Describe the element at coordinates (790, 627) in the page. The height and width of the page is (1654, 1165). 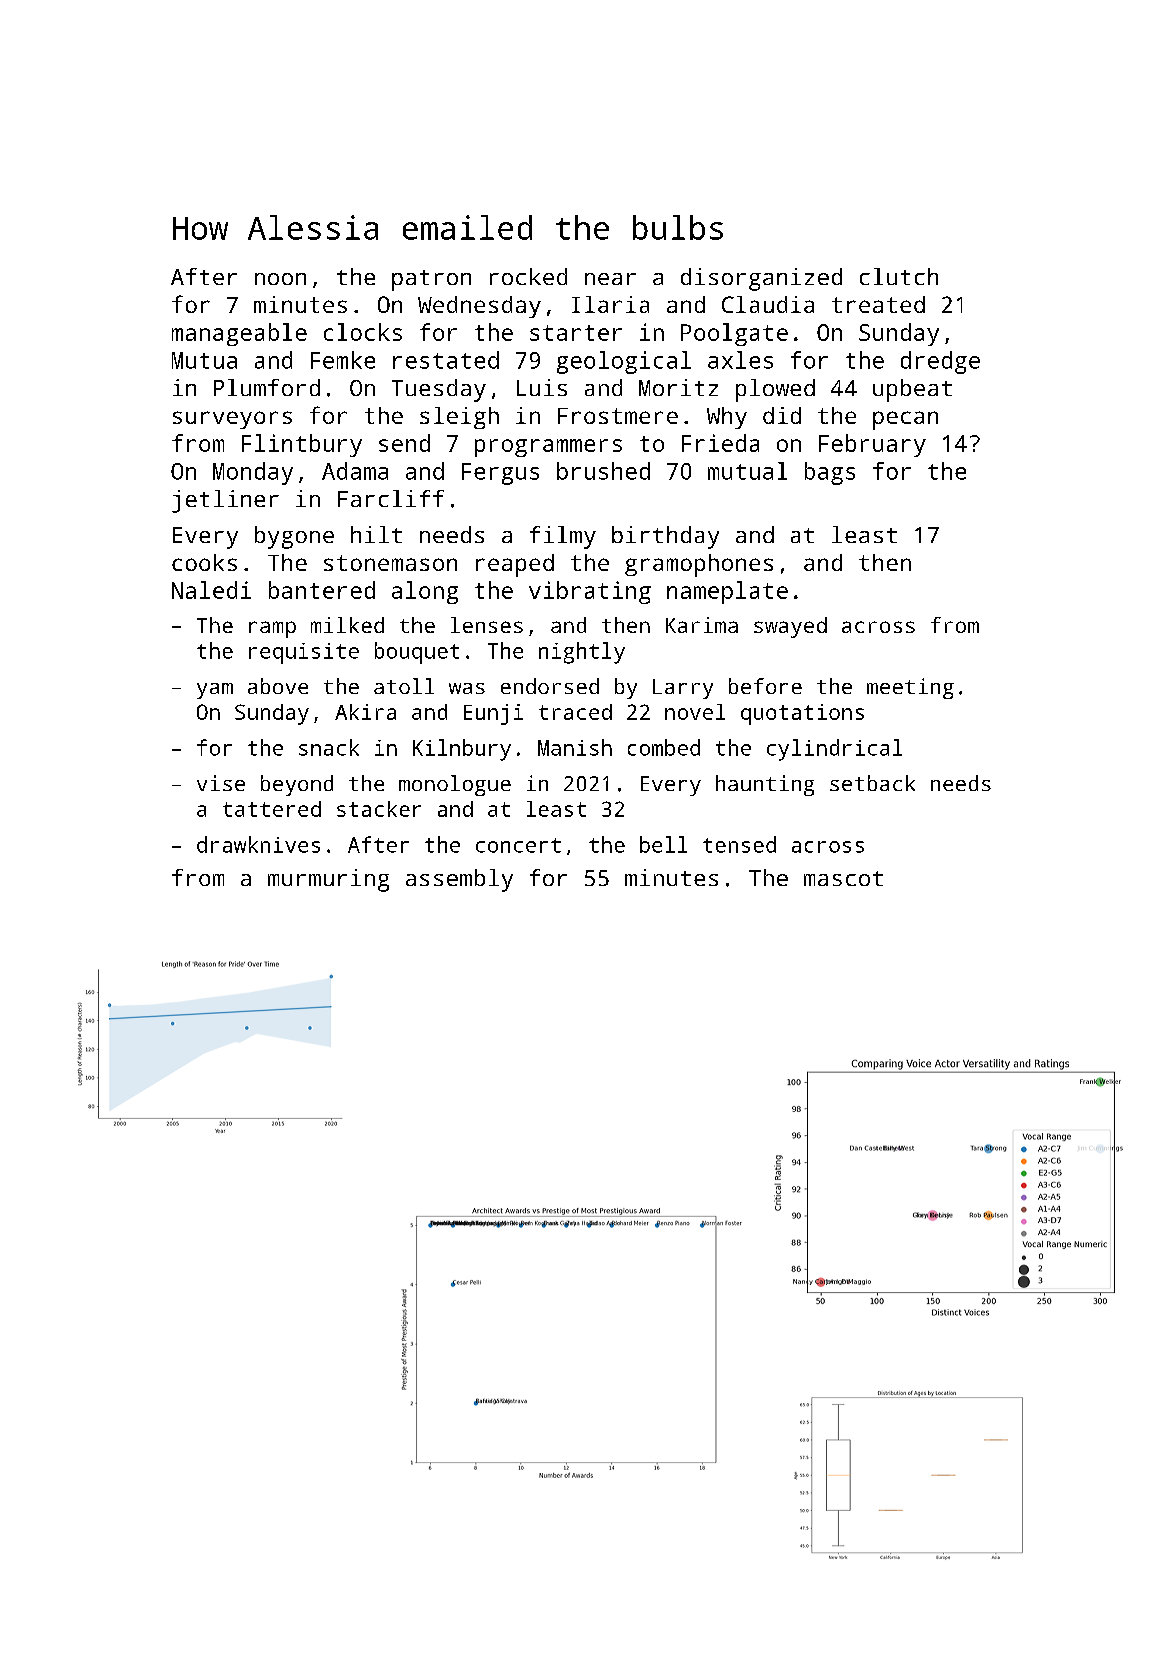
I see `swayed` at that location.
